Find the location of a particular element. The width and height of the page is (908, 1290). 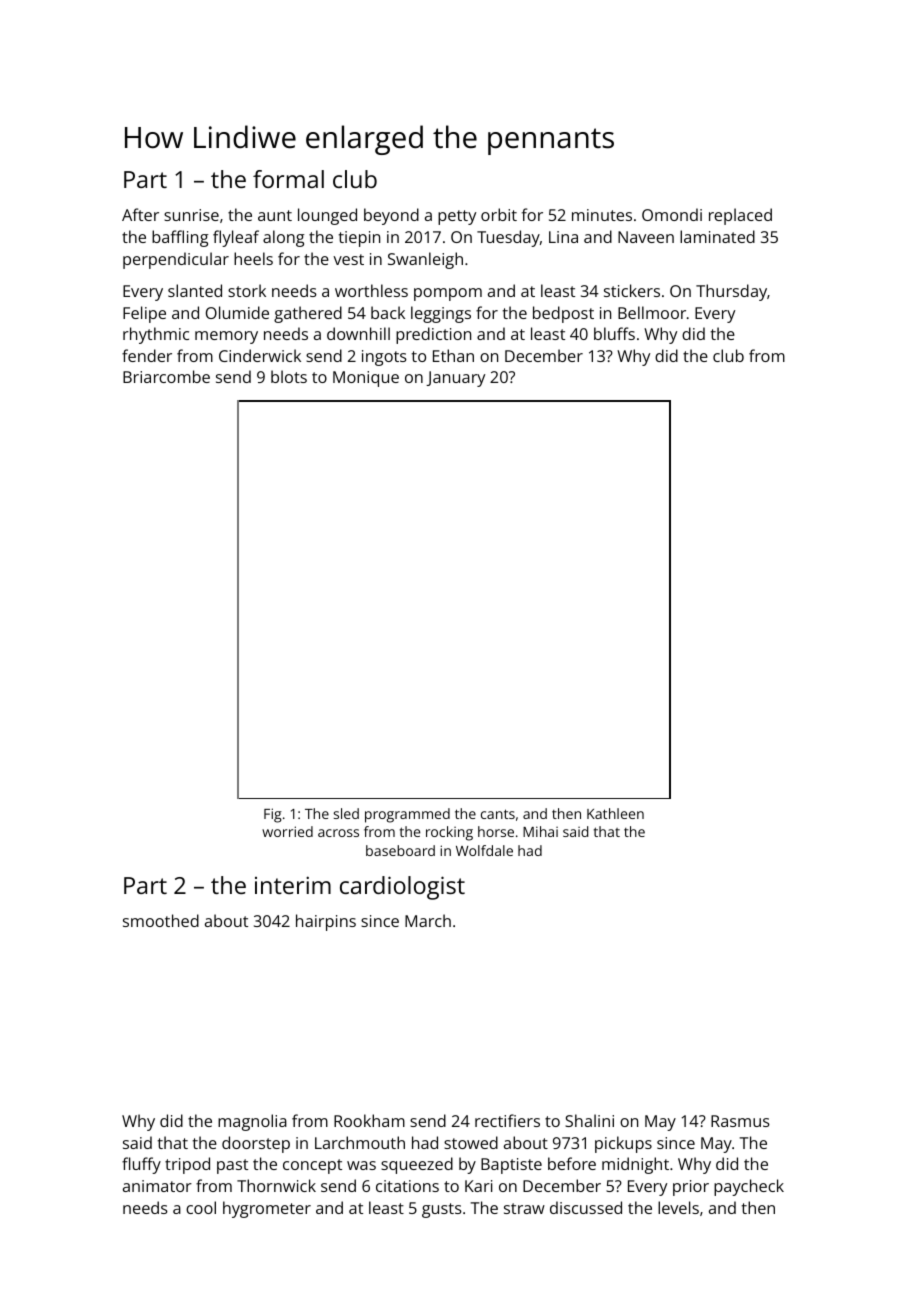

Rasmus is located at coordinates (740, 1121).
